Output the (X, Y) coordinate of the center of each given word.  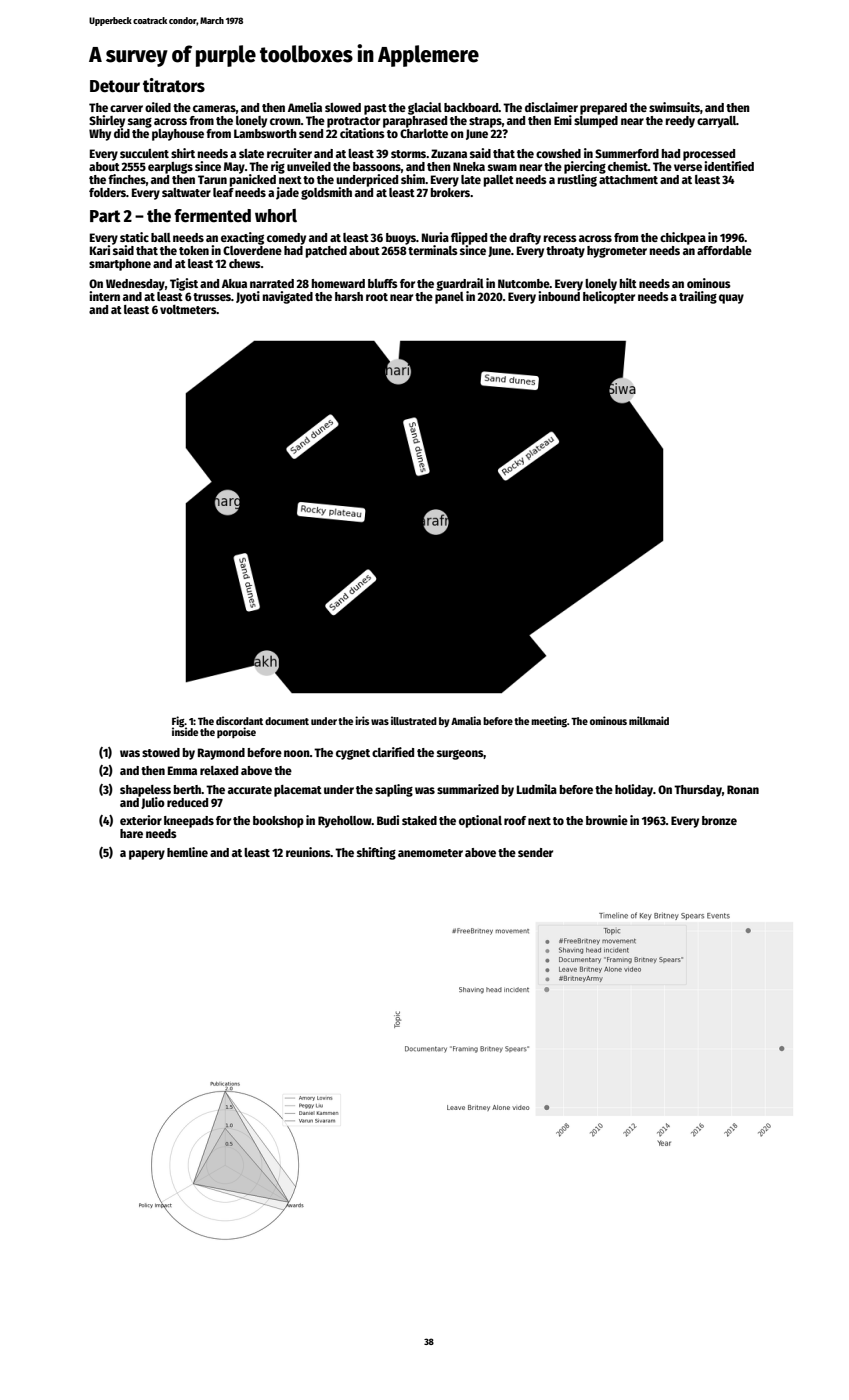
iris (362, 720)
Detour (115, 86)
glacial (425, 108)
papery (147, 855)
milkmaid (649, 720)
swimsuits (674, 107)
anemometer (430, 853)
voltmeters (188, 309)
